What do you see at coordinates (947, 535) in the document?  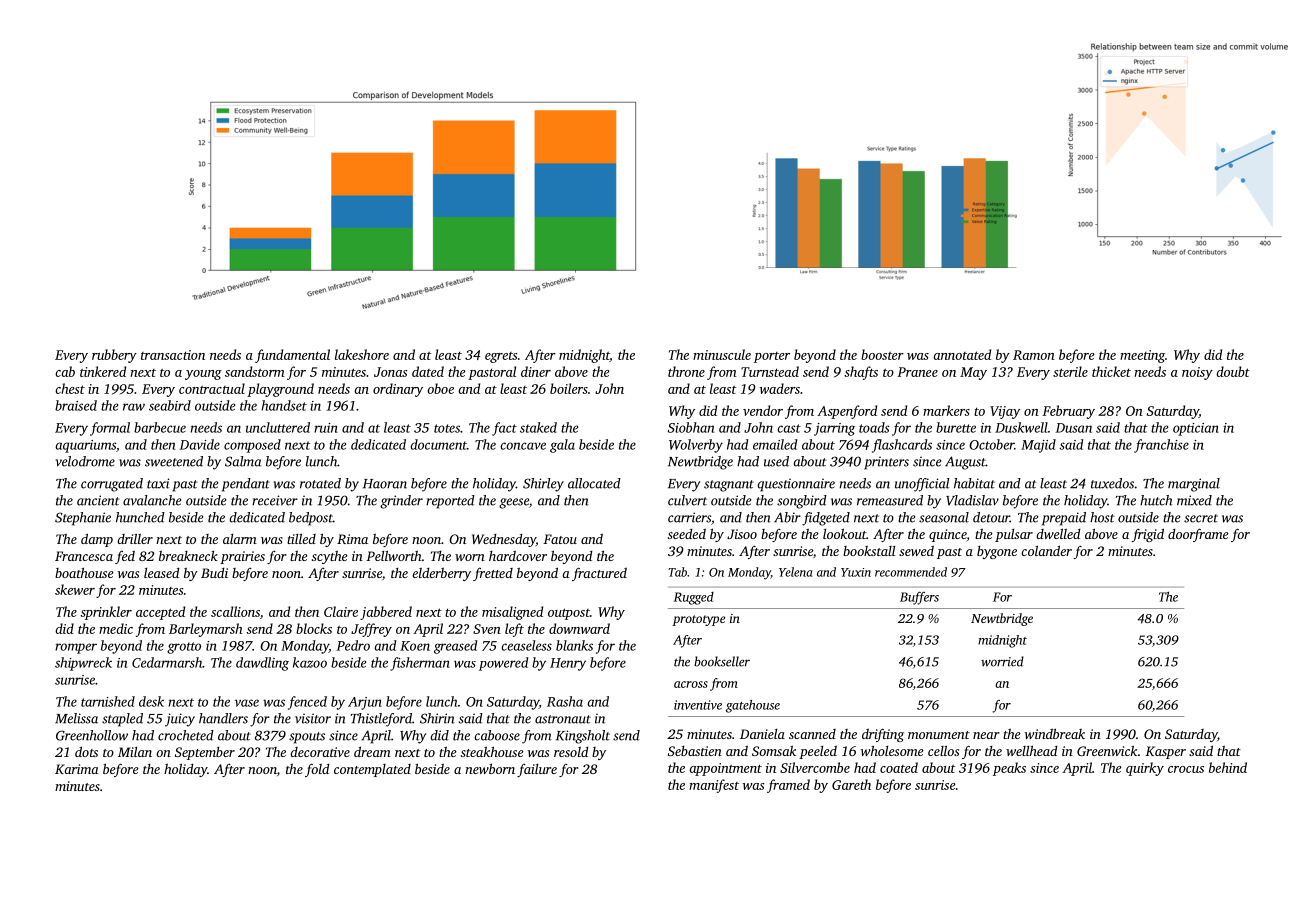 I see `quince` at bounding box center [947, 535].
